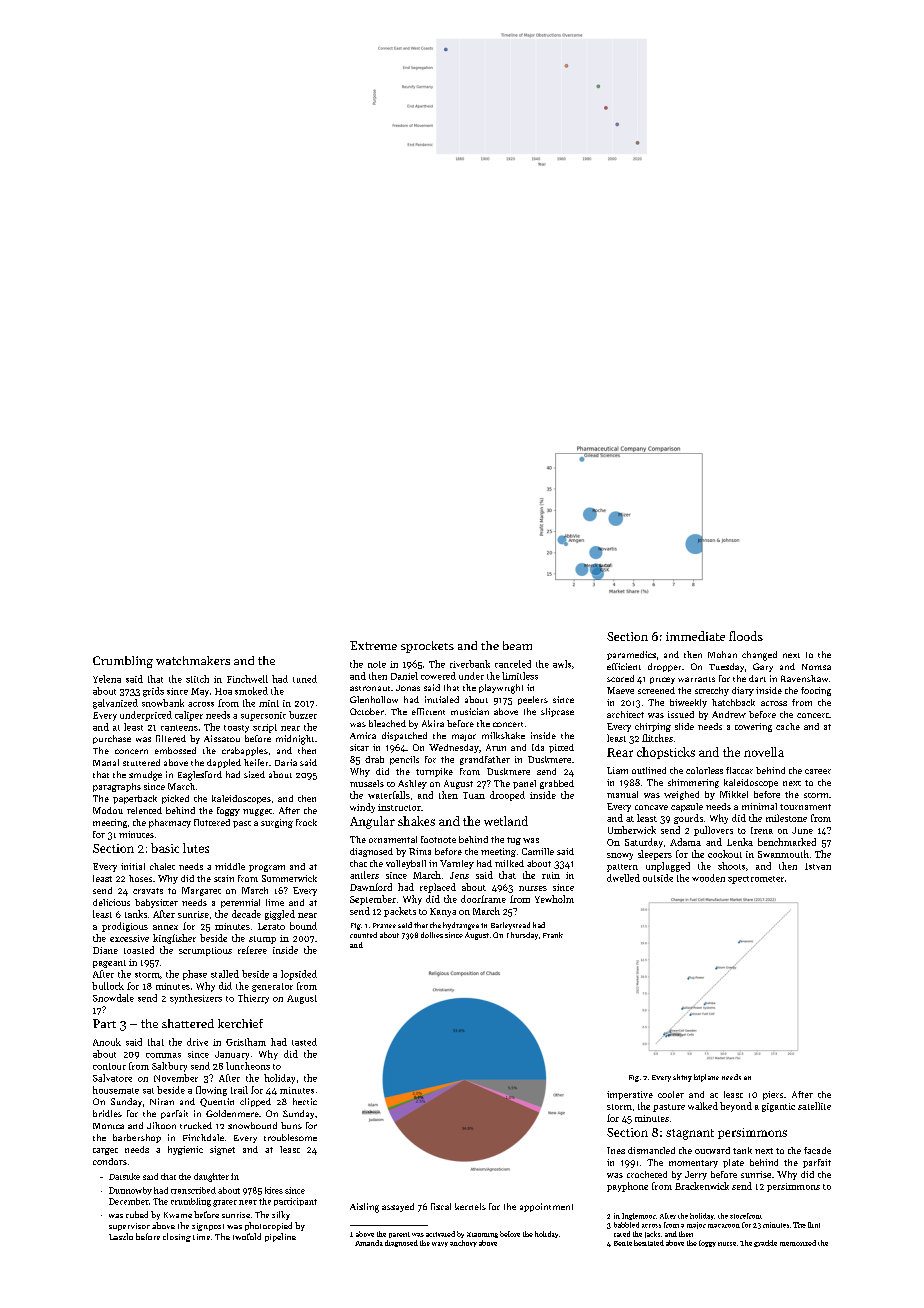  Describe the element at coordinates (225, 1203) in the image. I see `grater` at that location.
